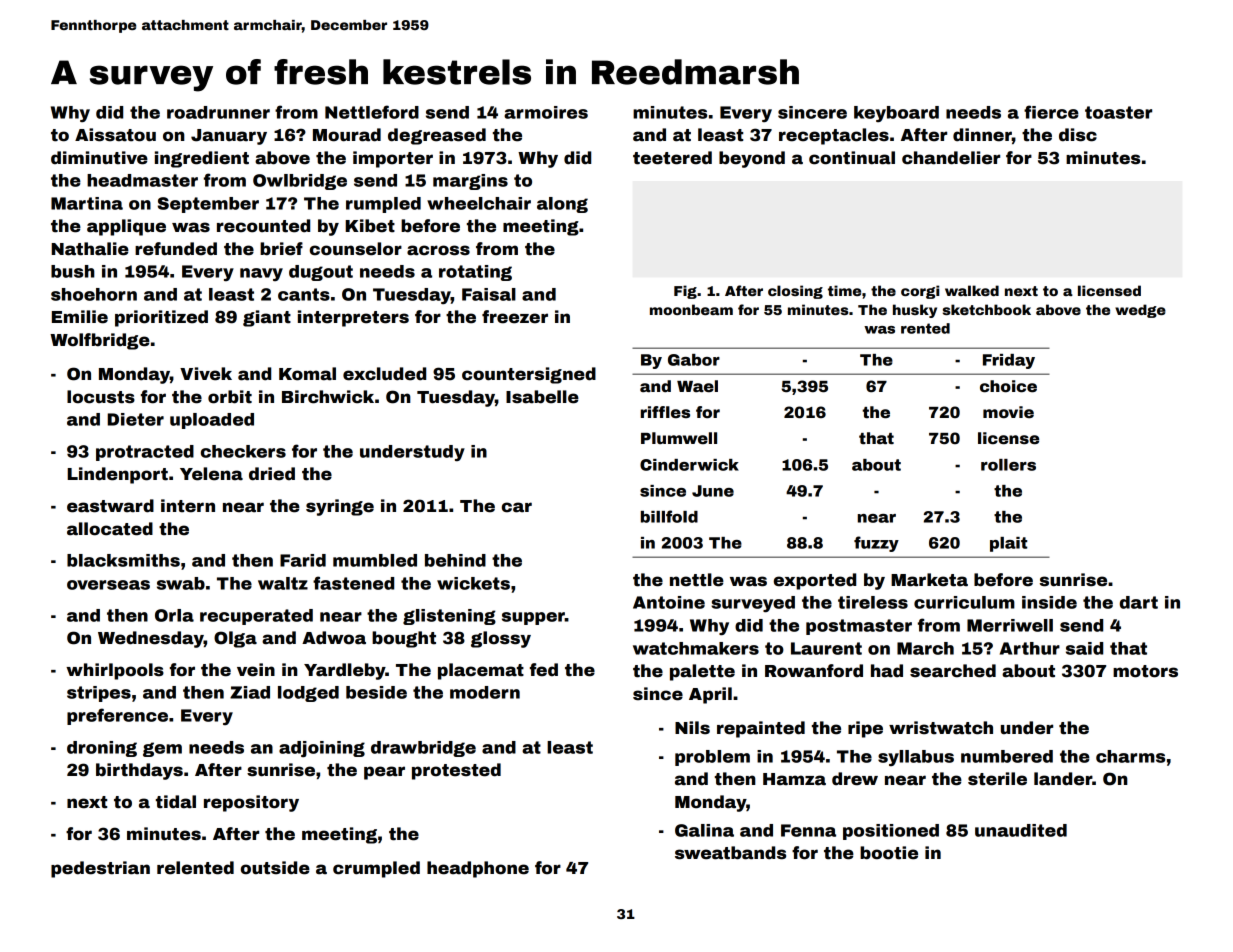  What do you see at coordinates (115, 135) in the document?
I see `Aissatou` at bounding box center [115, 135].
